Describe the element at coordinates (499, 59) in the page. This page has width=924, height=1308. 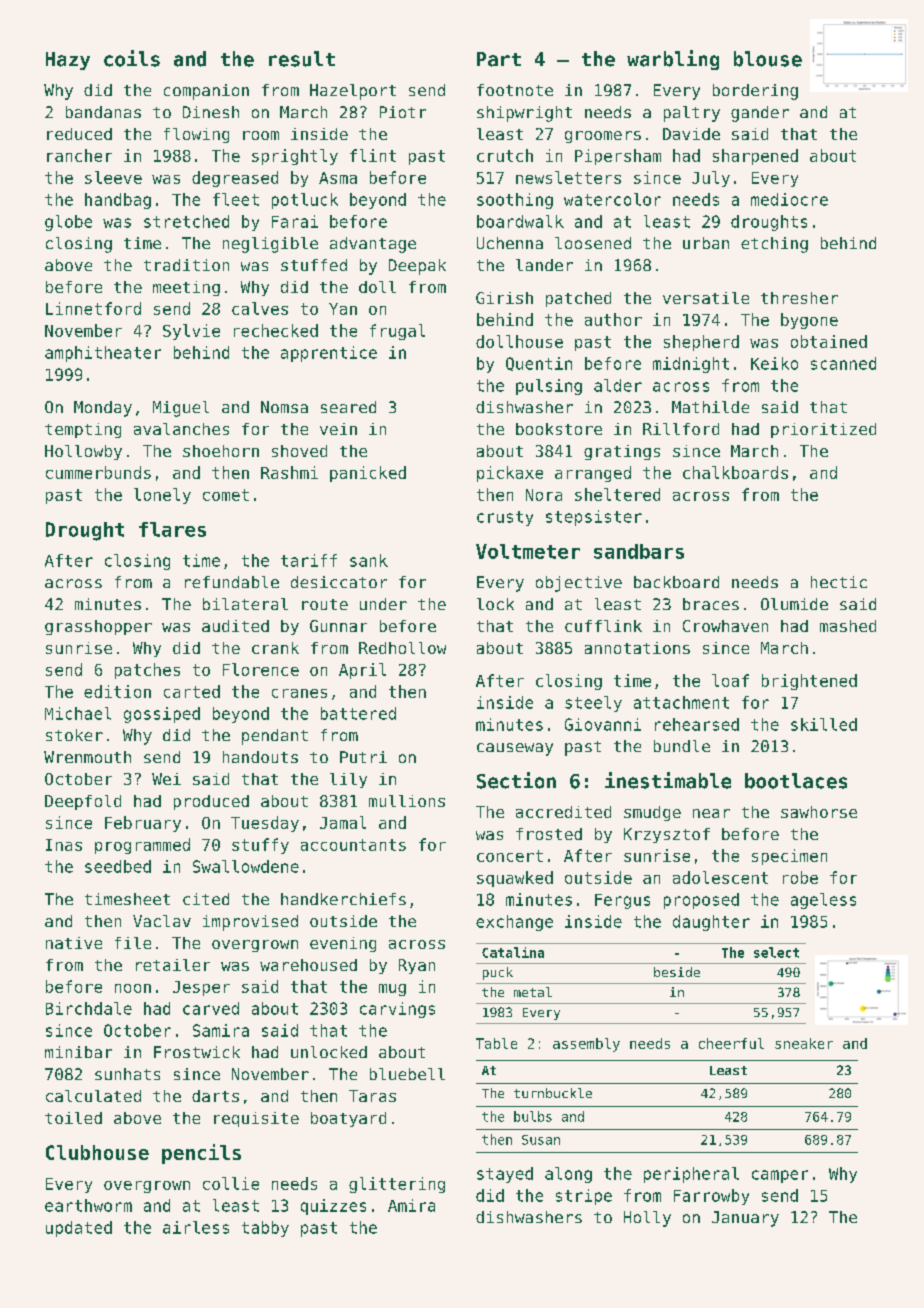
I see `Part` at that location.
